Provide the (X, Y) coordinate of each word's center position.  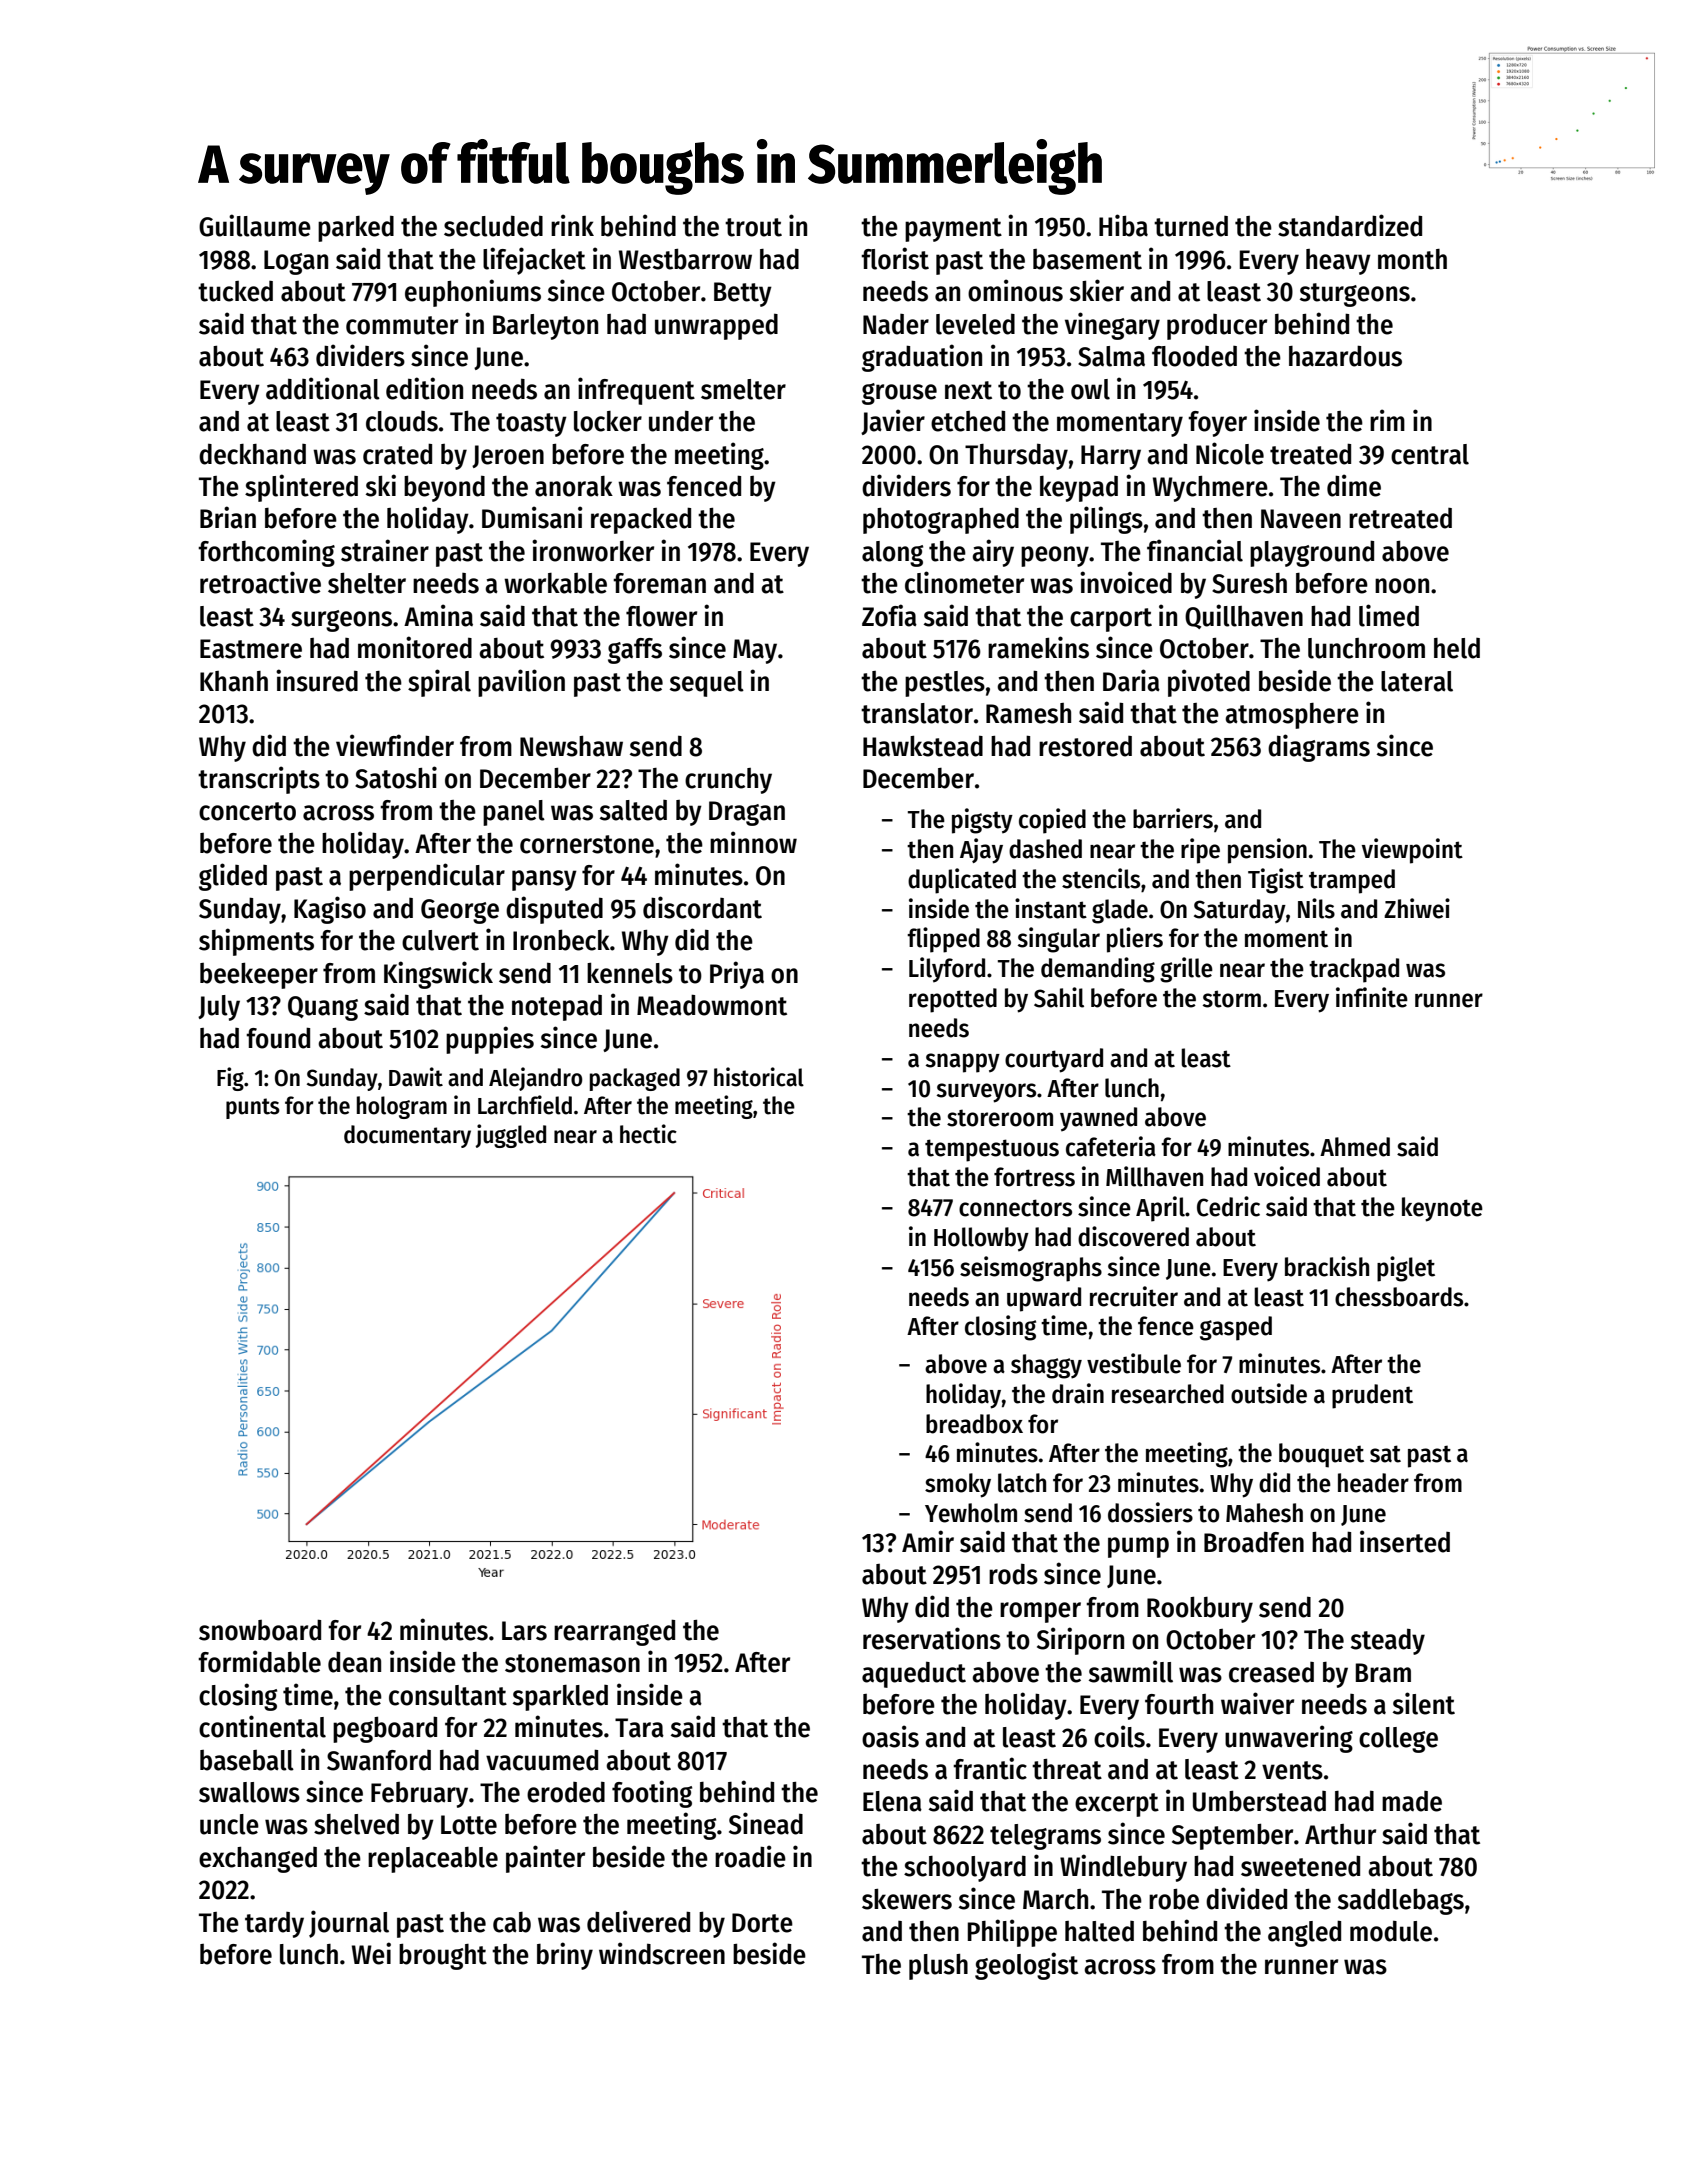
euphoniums (473, 293)
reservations (932, 1638)
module (1391, 1931)
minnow (753, 842)
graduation (922, 358)
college (1398, 1740)
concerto (247, 811)
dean (354, 1662)
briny (565, 1956)
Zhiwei (1417, 908)
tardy (274, 1925)
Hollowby (981, 1239)
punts (253, 1108)
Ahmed (1355, 1147)
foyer (1217, 424)
